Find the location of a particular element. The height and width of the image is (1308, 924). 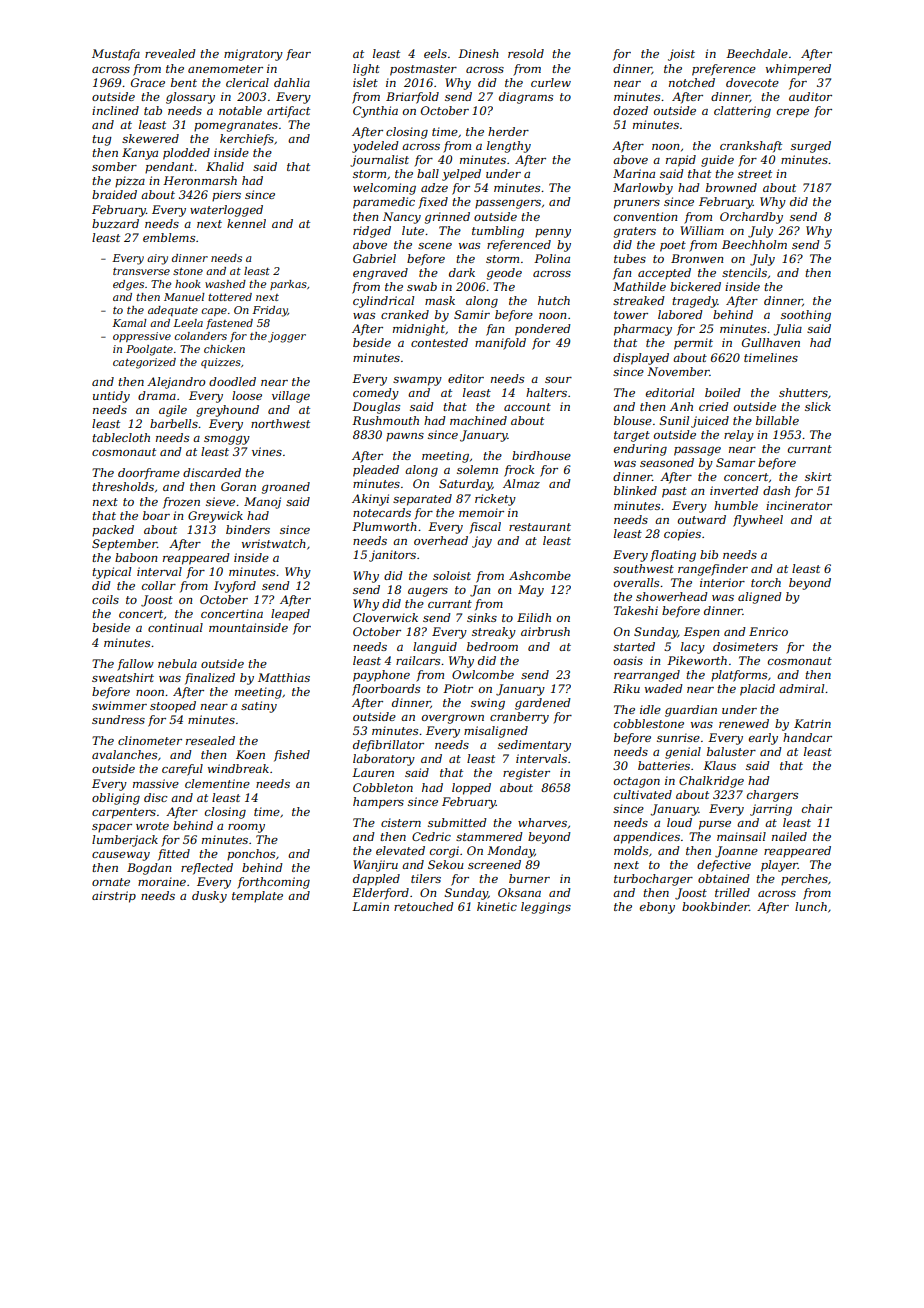

waded is located at coordinates (664, 688).
